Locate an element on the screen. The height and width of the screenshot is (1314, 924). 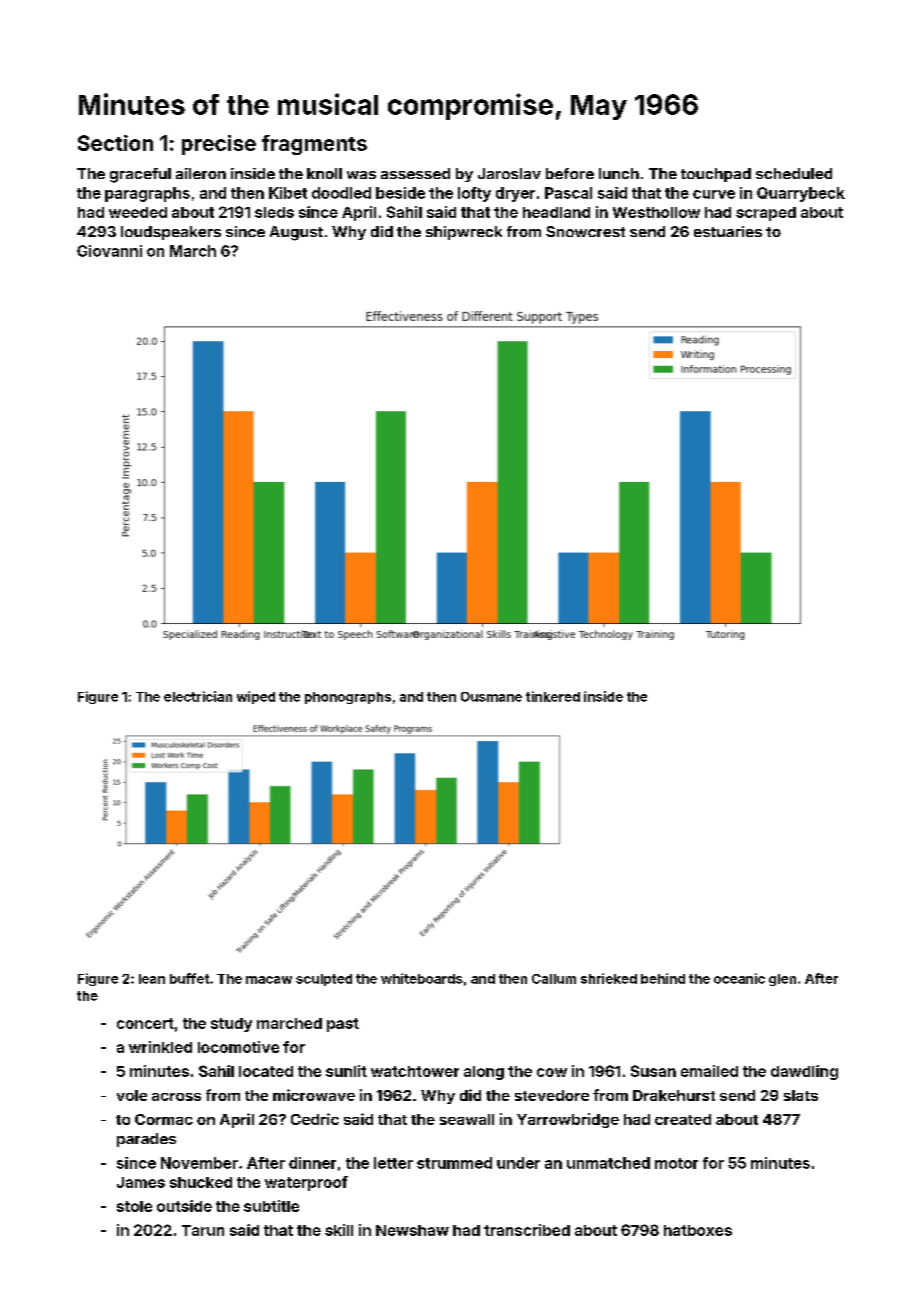
strummed is located at coordinates (454, 1163).
